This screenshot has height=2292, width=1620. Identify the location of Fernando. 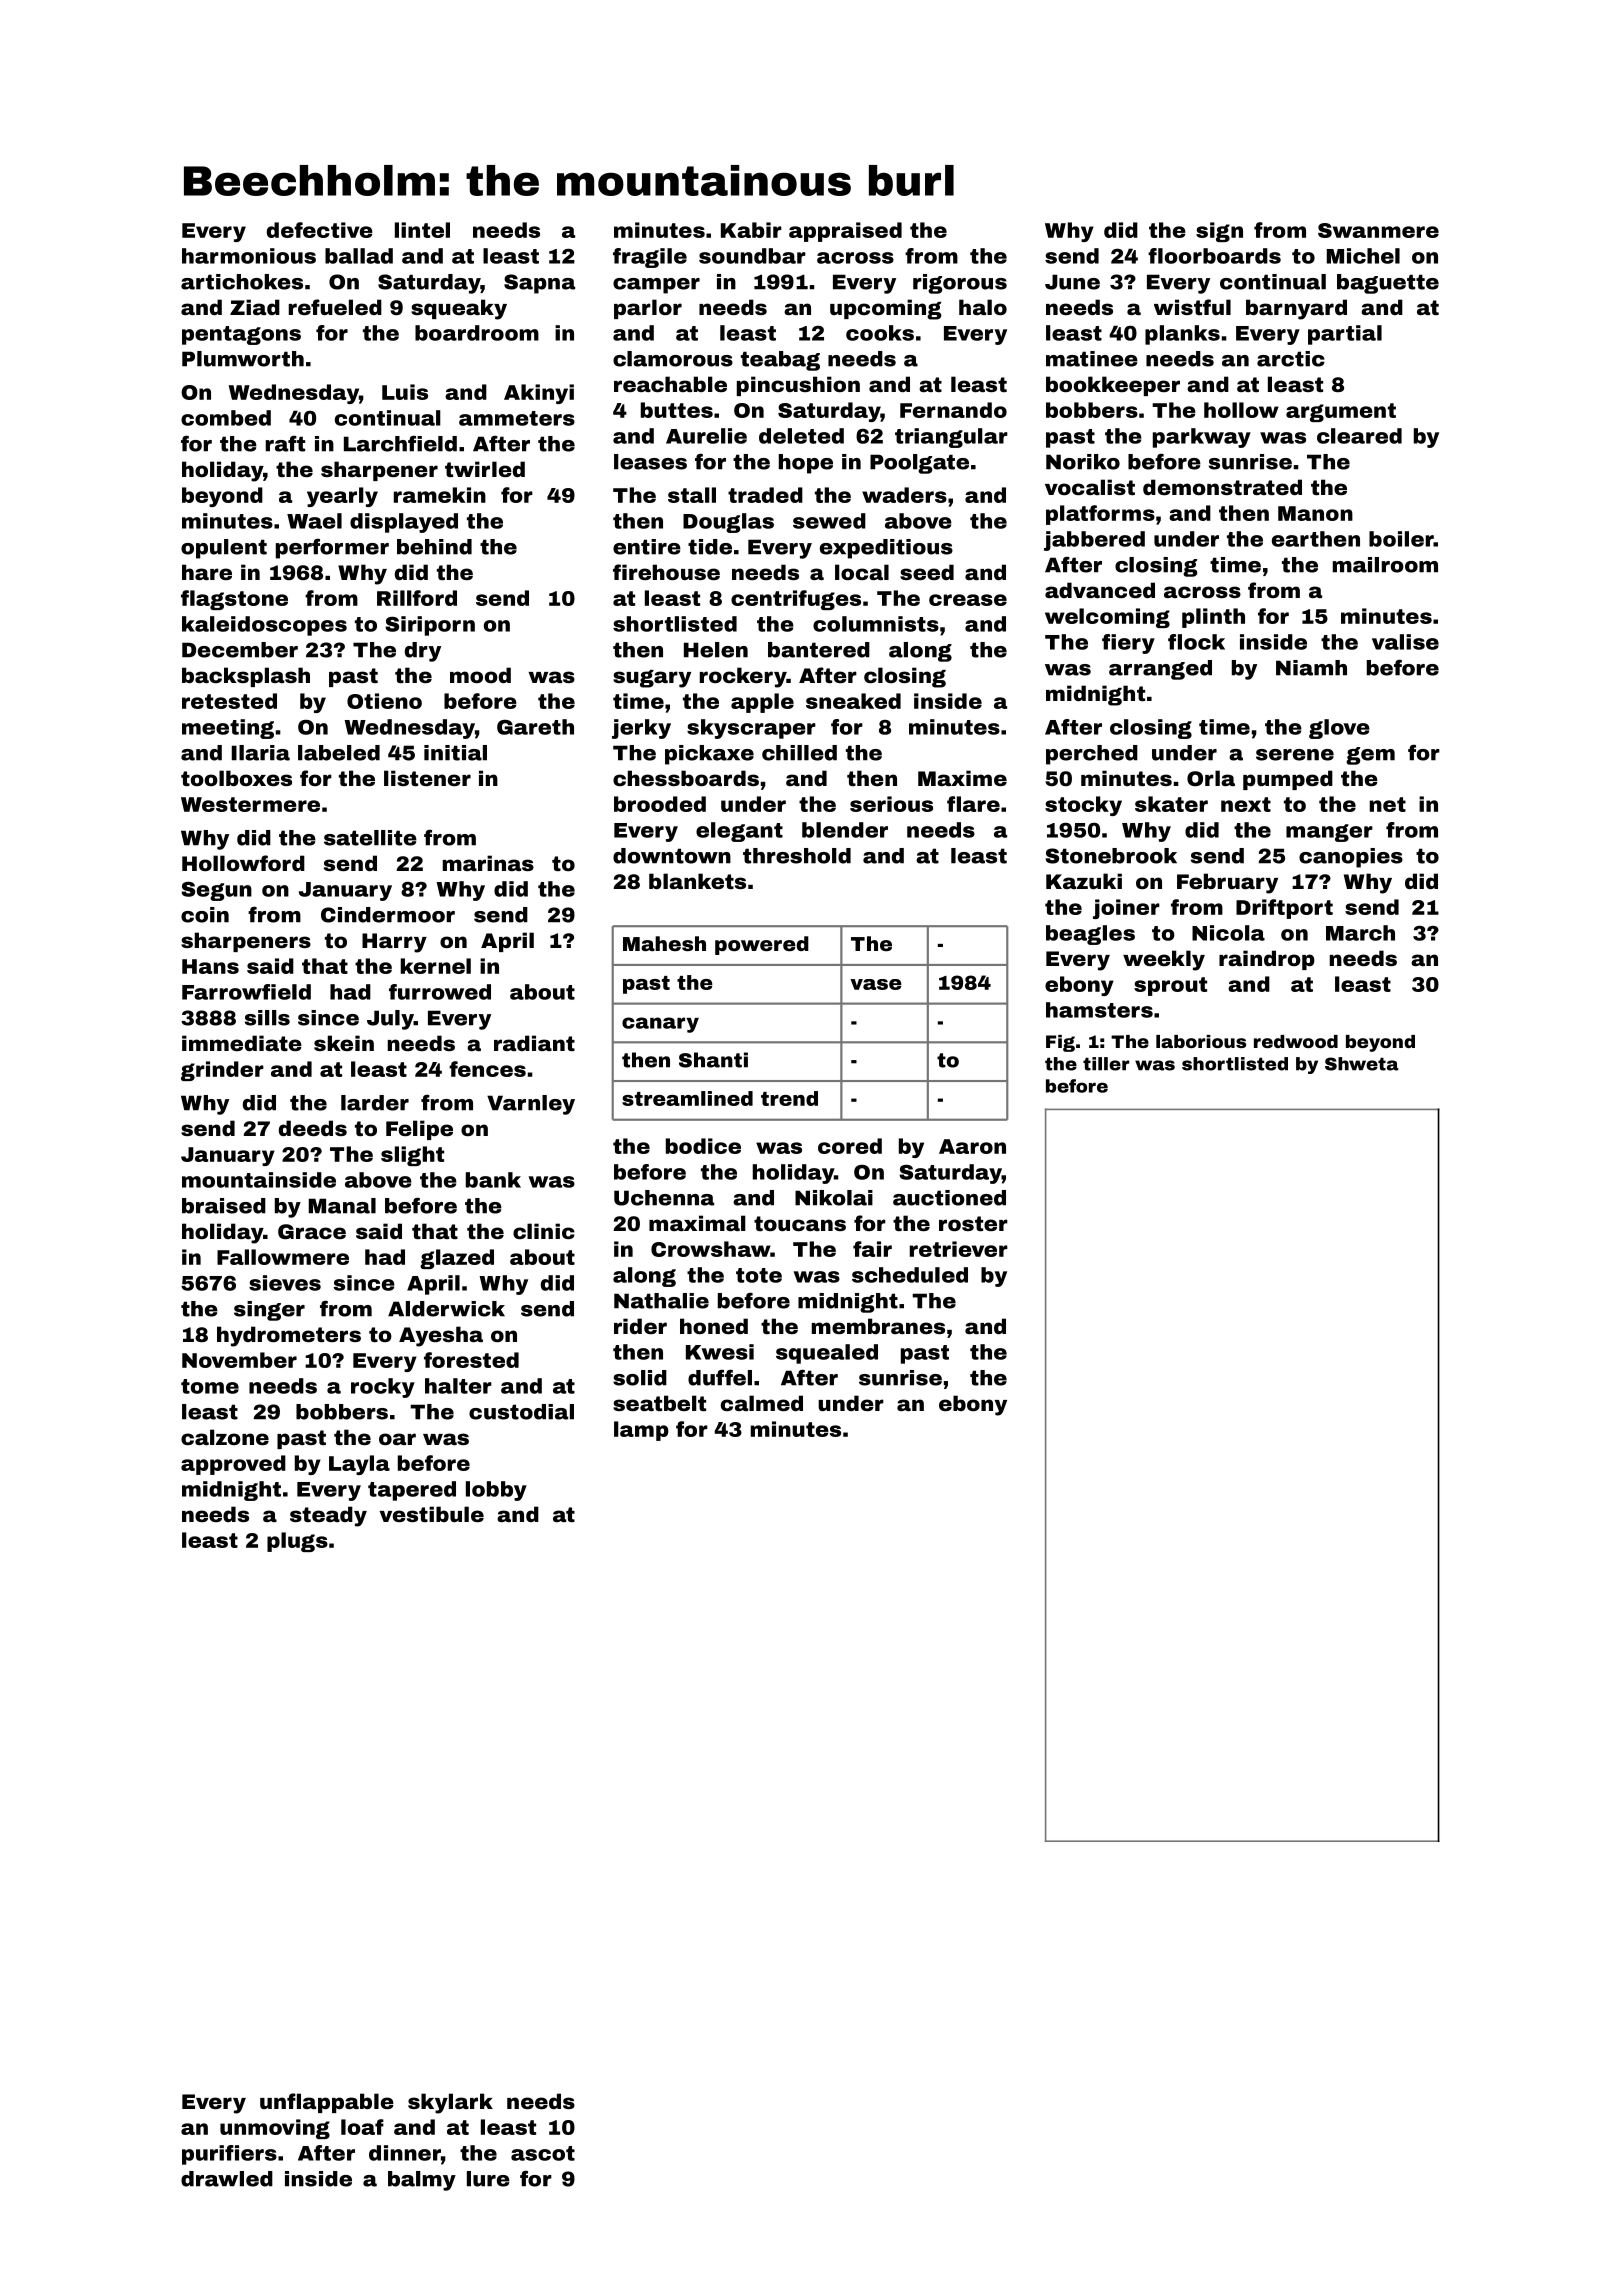
(953, 410).
